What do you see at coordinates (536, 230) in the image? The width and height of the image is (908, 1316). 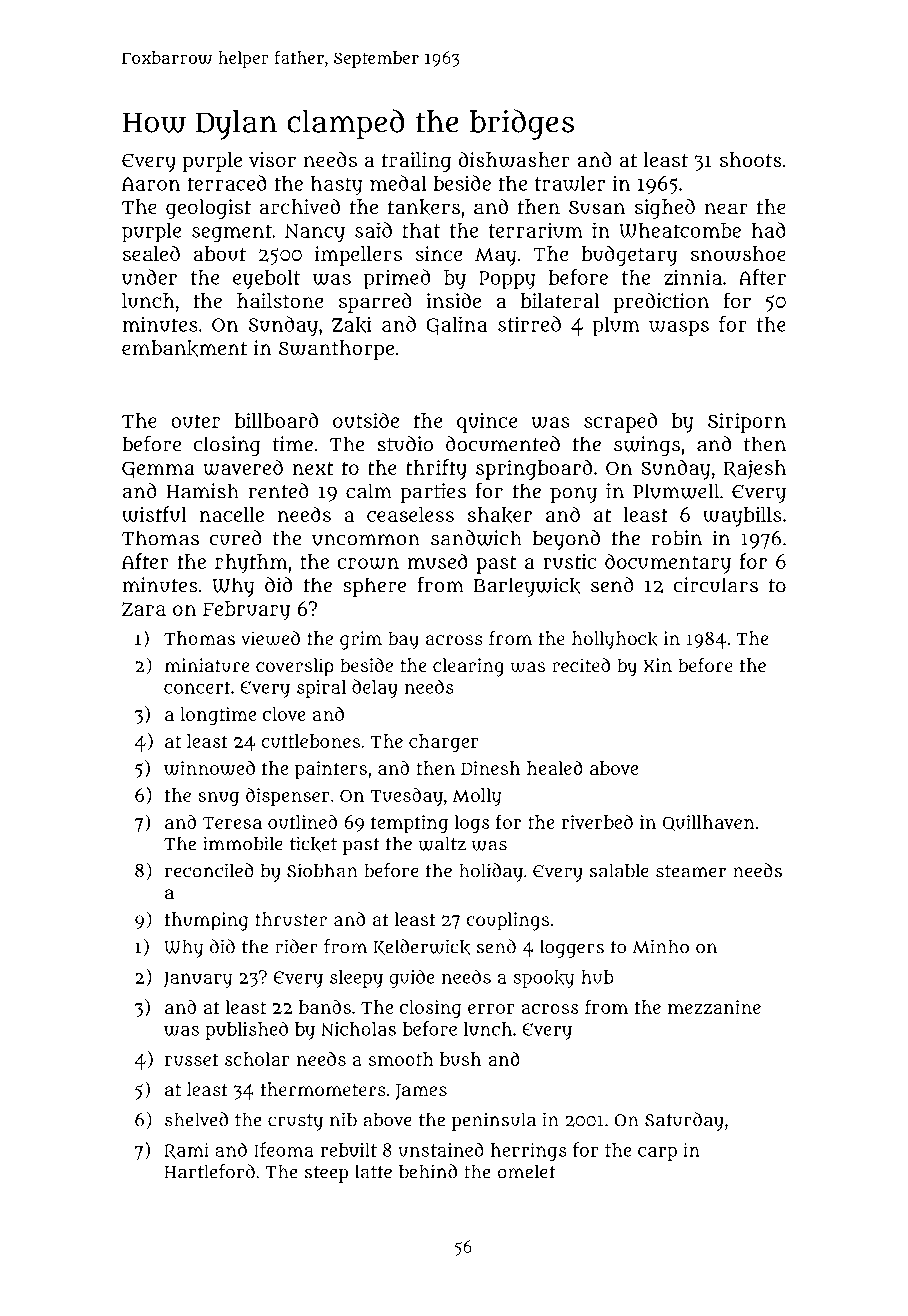 I see `terrarium` at bounding box center [536, 230].
